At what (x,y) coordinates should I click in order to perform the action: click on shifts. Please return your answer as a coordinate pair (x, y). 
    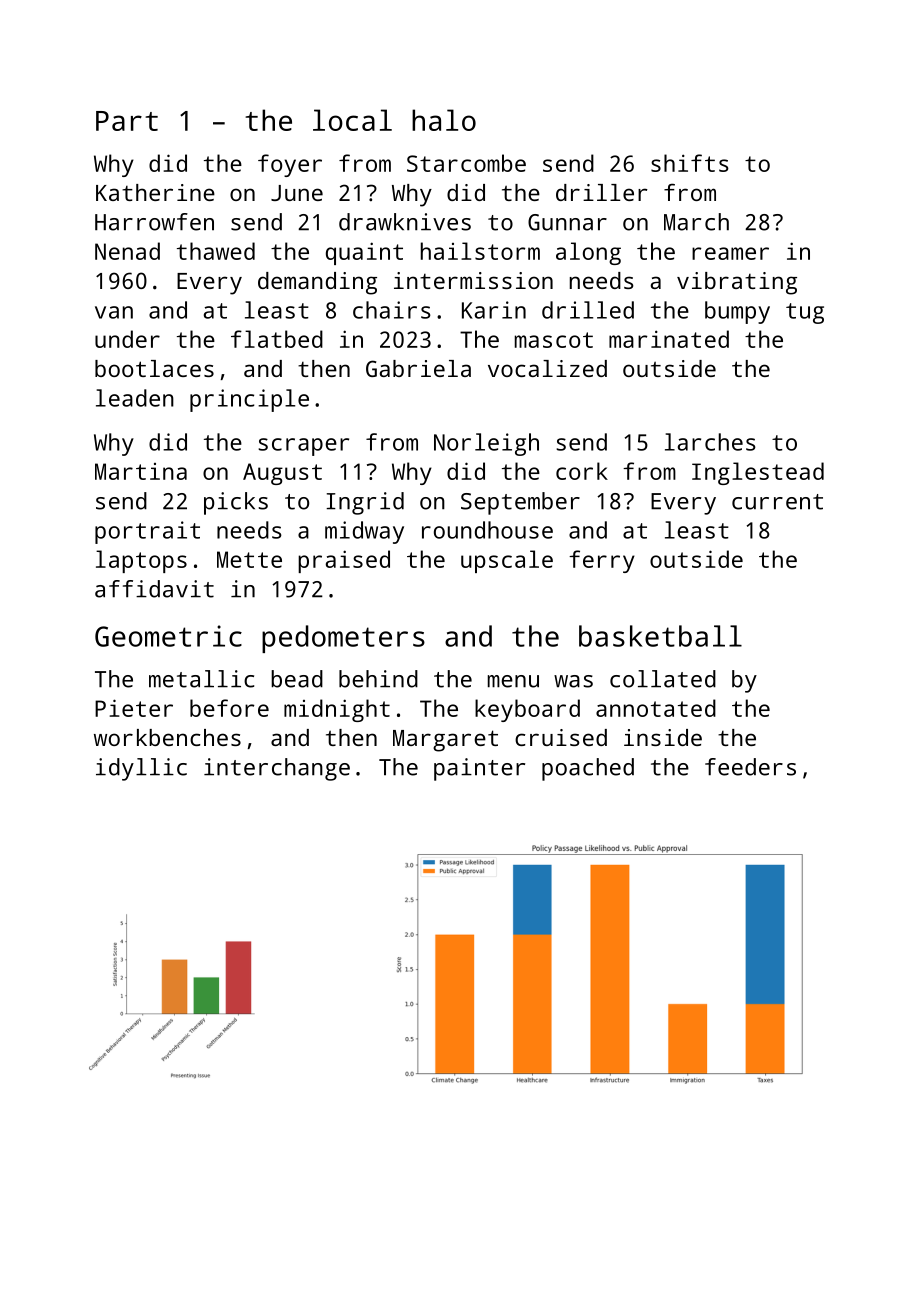
    Looking at the image, I should click on (690, 163).
